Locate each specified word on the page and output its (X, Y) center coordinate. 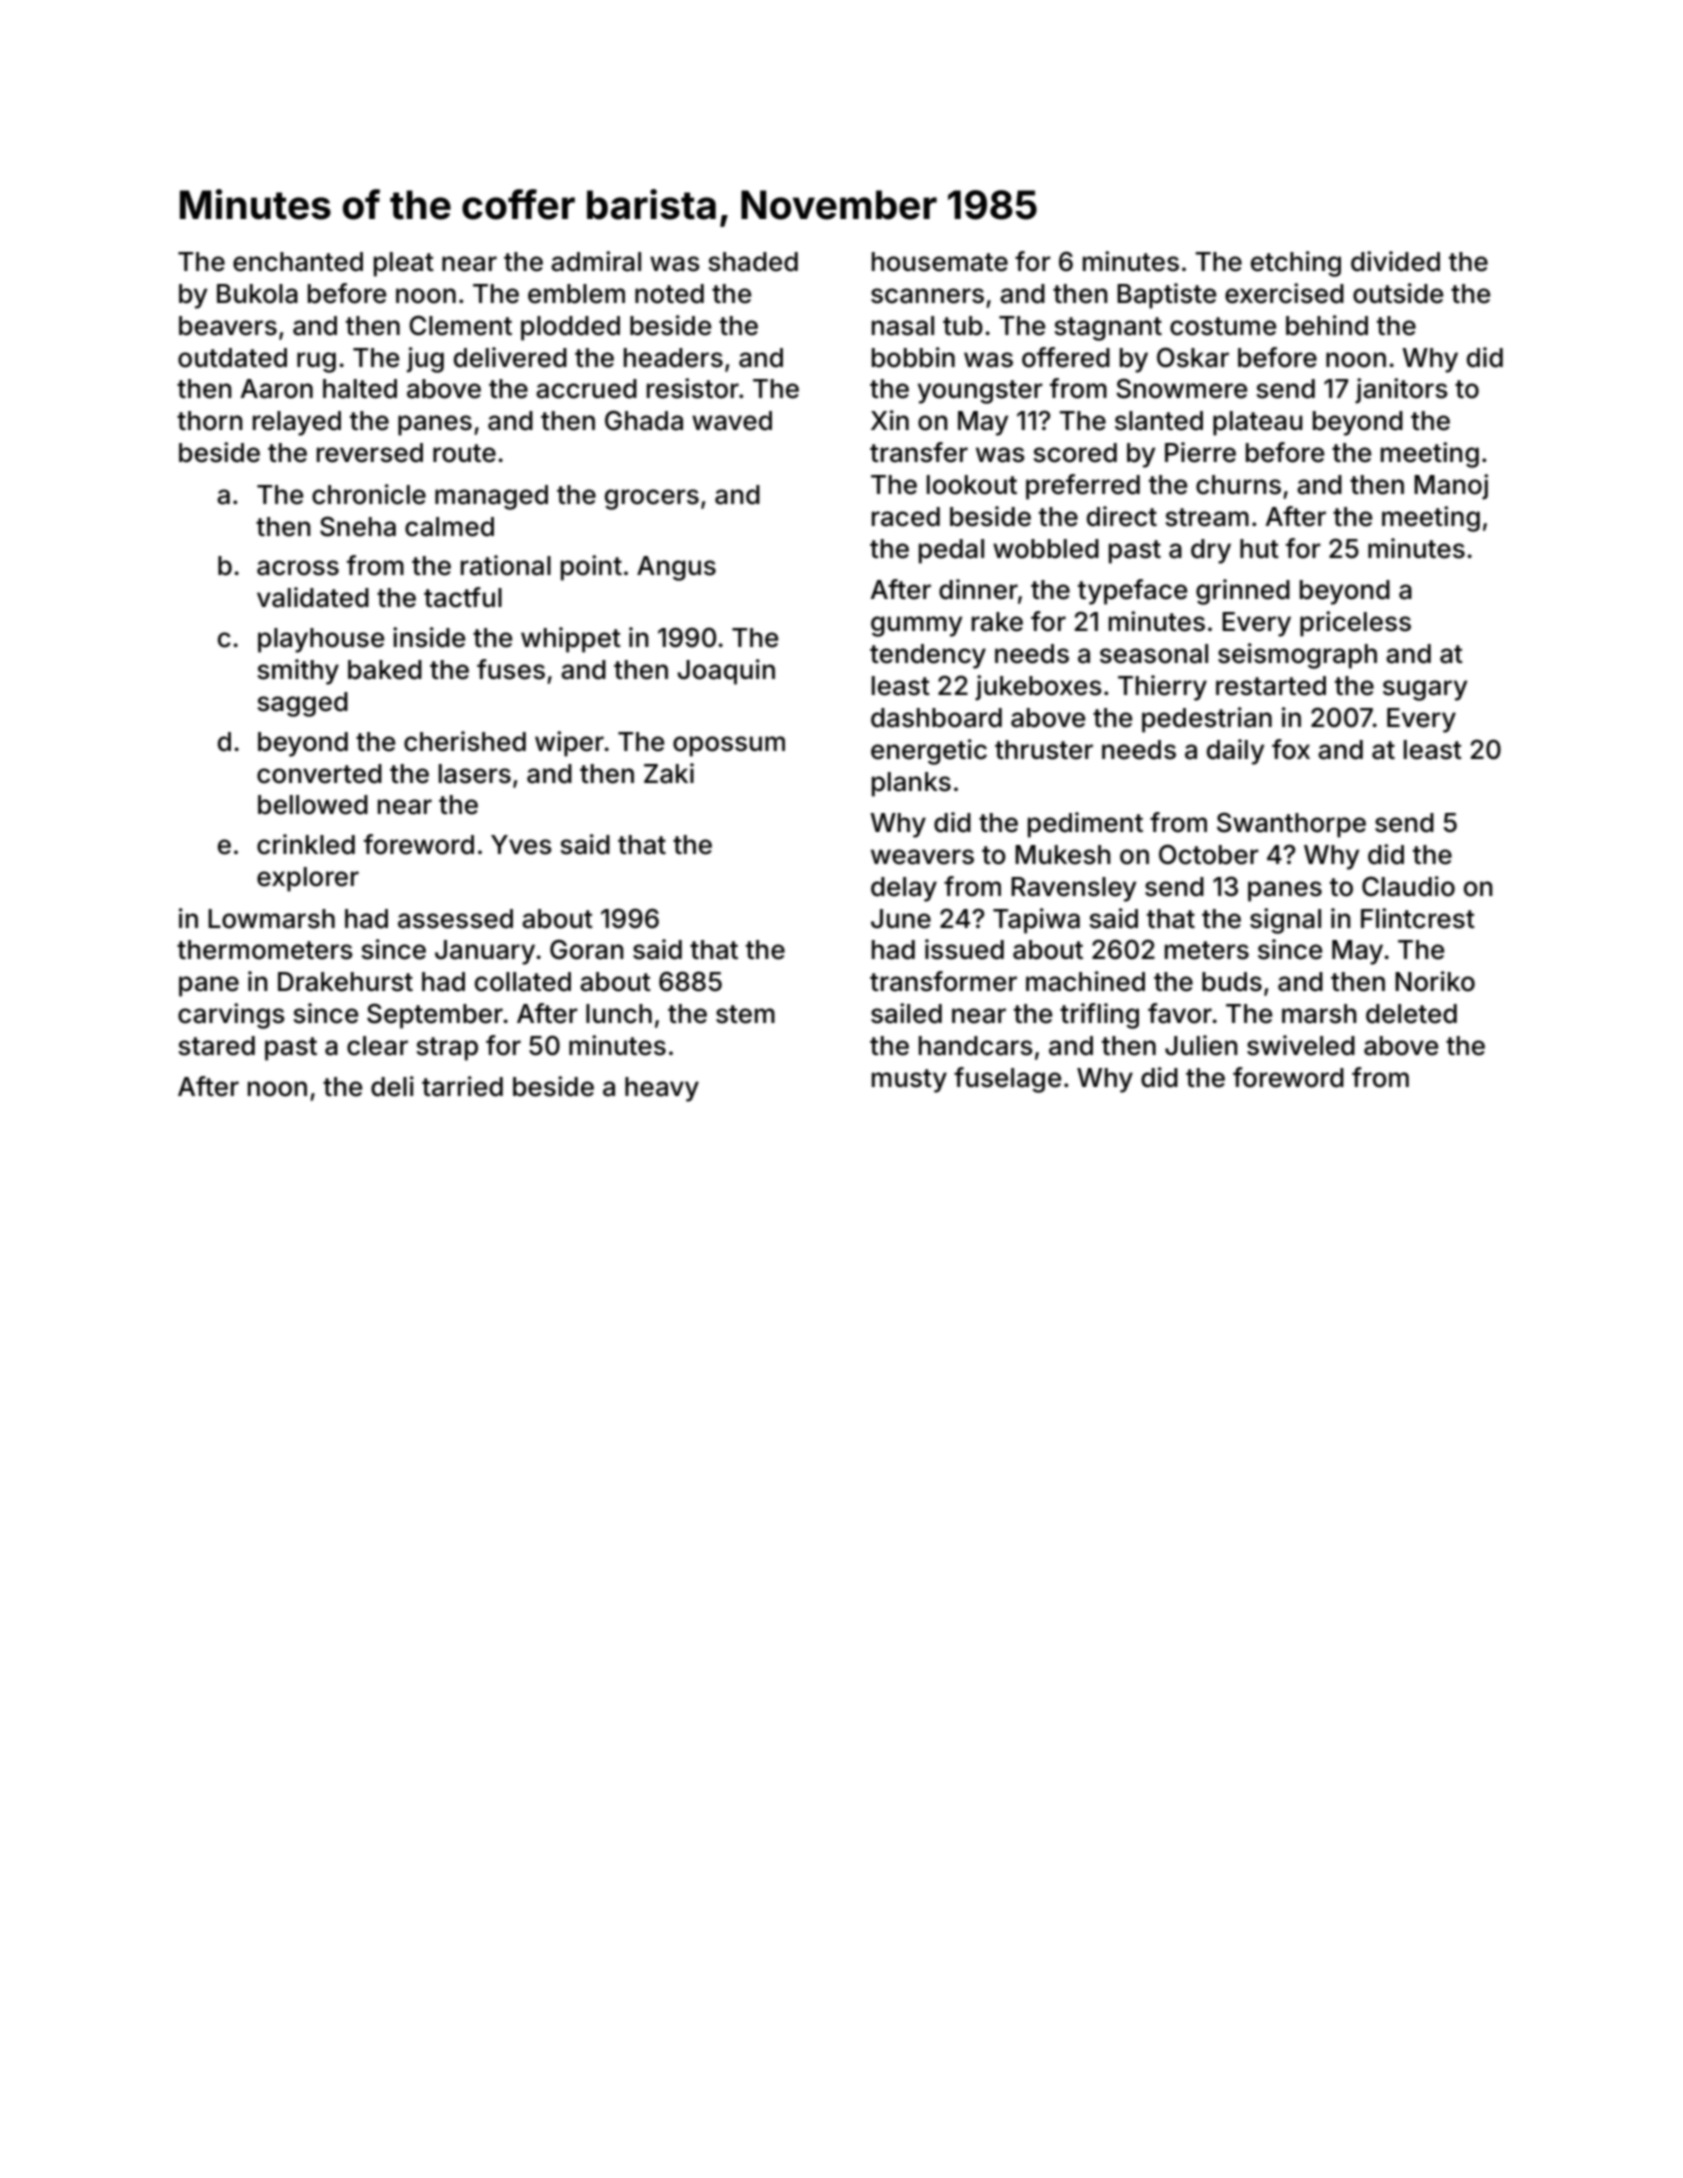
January (485, 952)
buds (1232, 982)
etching (1296, 264)
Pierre (1200, 452)
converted (319, 774)
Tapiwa (1036, 921)
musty (909, 1081)
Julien (1201, 1045)
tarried (462, 1086)
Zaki (669, 773)
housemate (940, 262)
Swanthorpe (1291, 825)
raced (906, 517)
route (464, 453)
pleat (404, 264)
